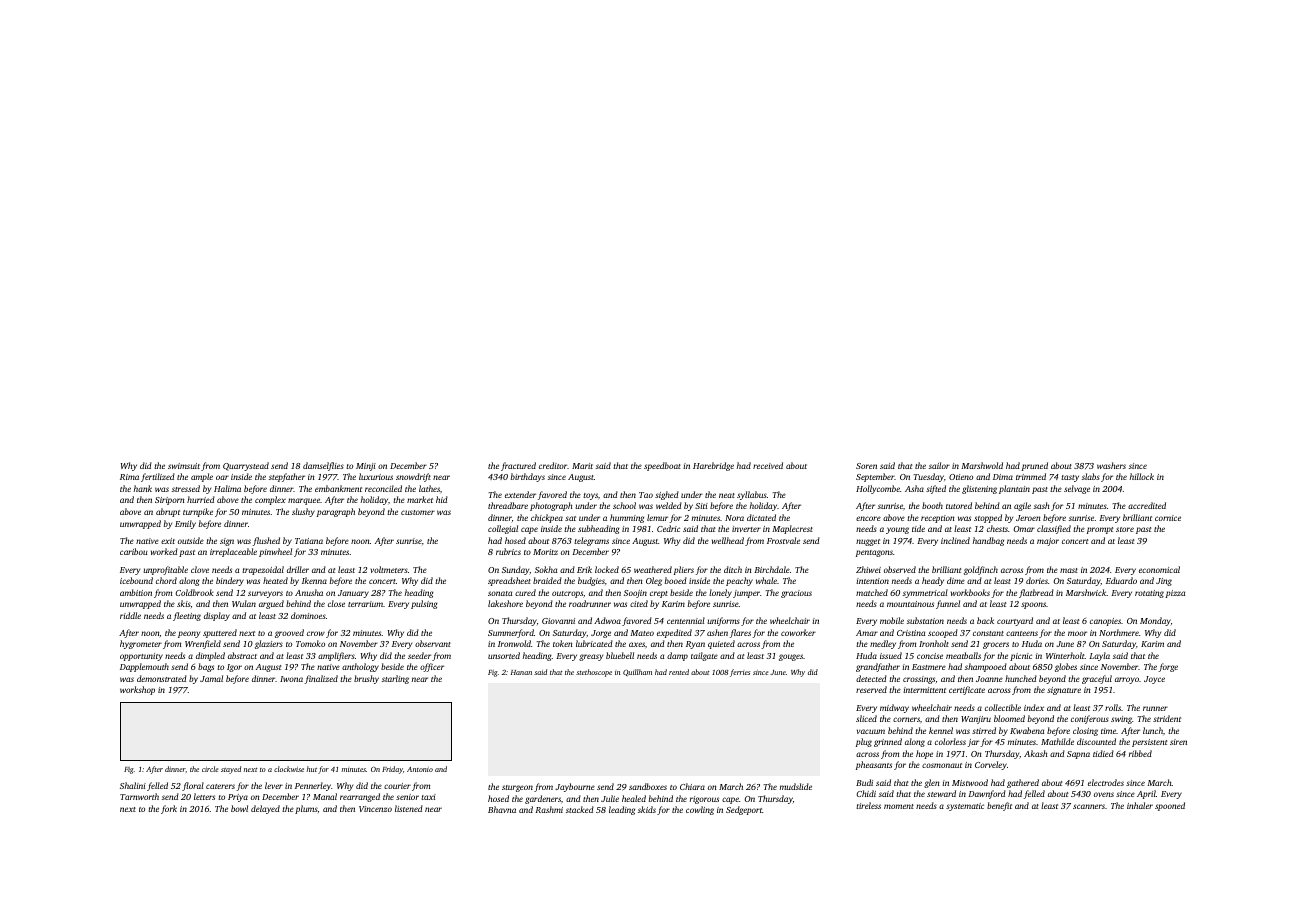 This screenshot has width=1308, height=924. I want to click on Pennerley, so click(313, 786).
